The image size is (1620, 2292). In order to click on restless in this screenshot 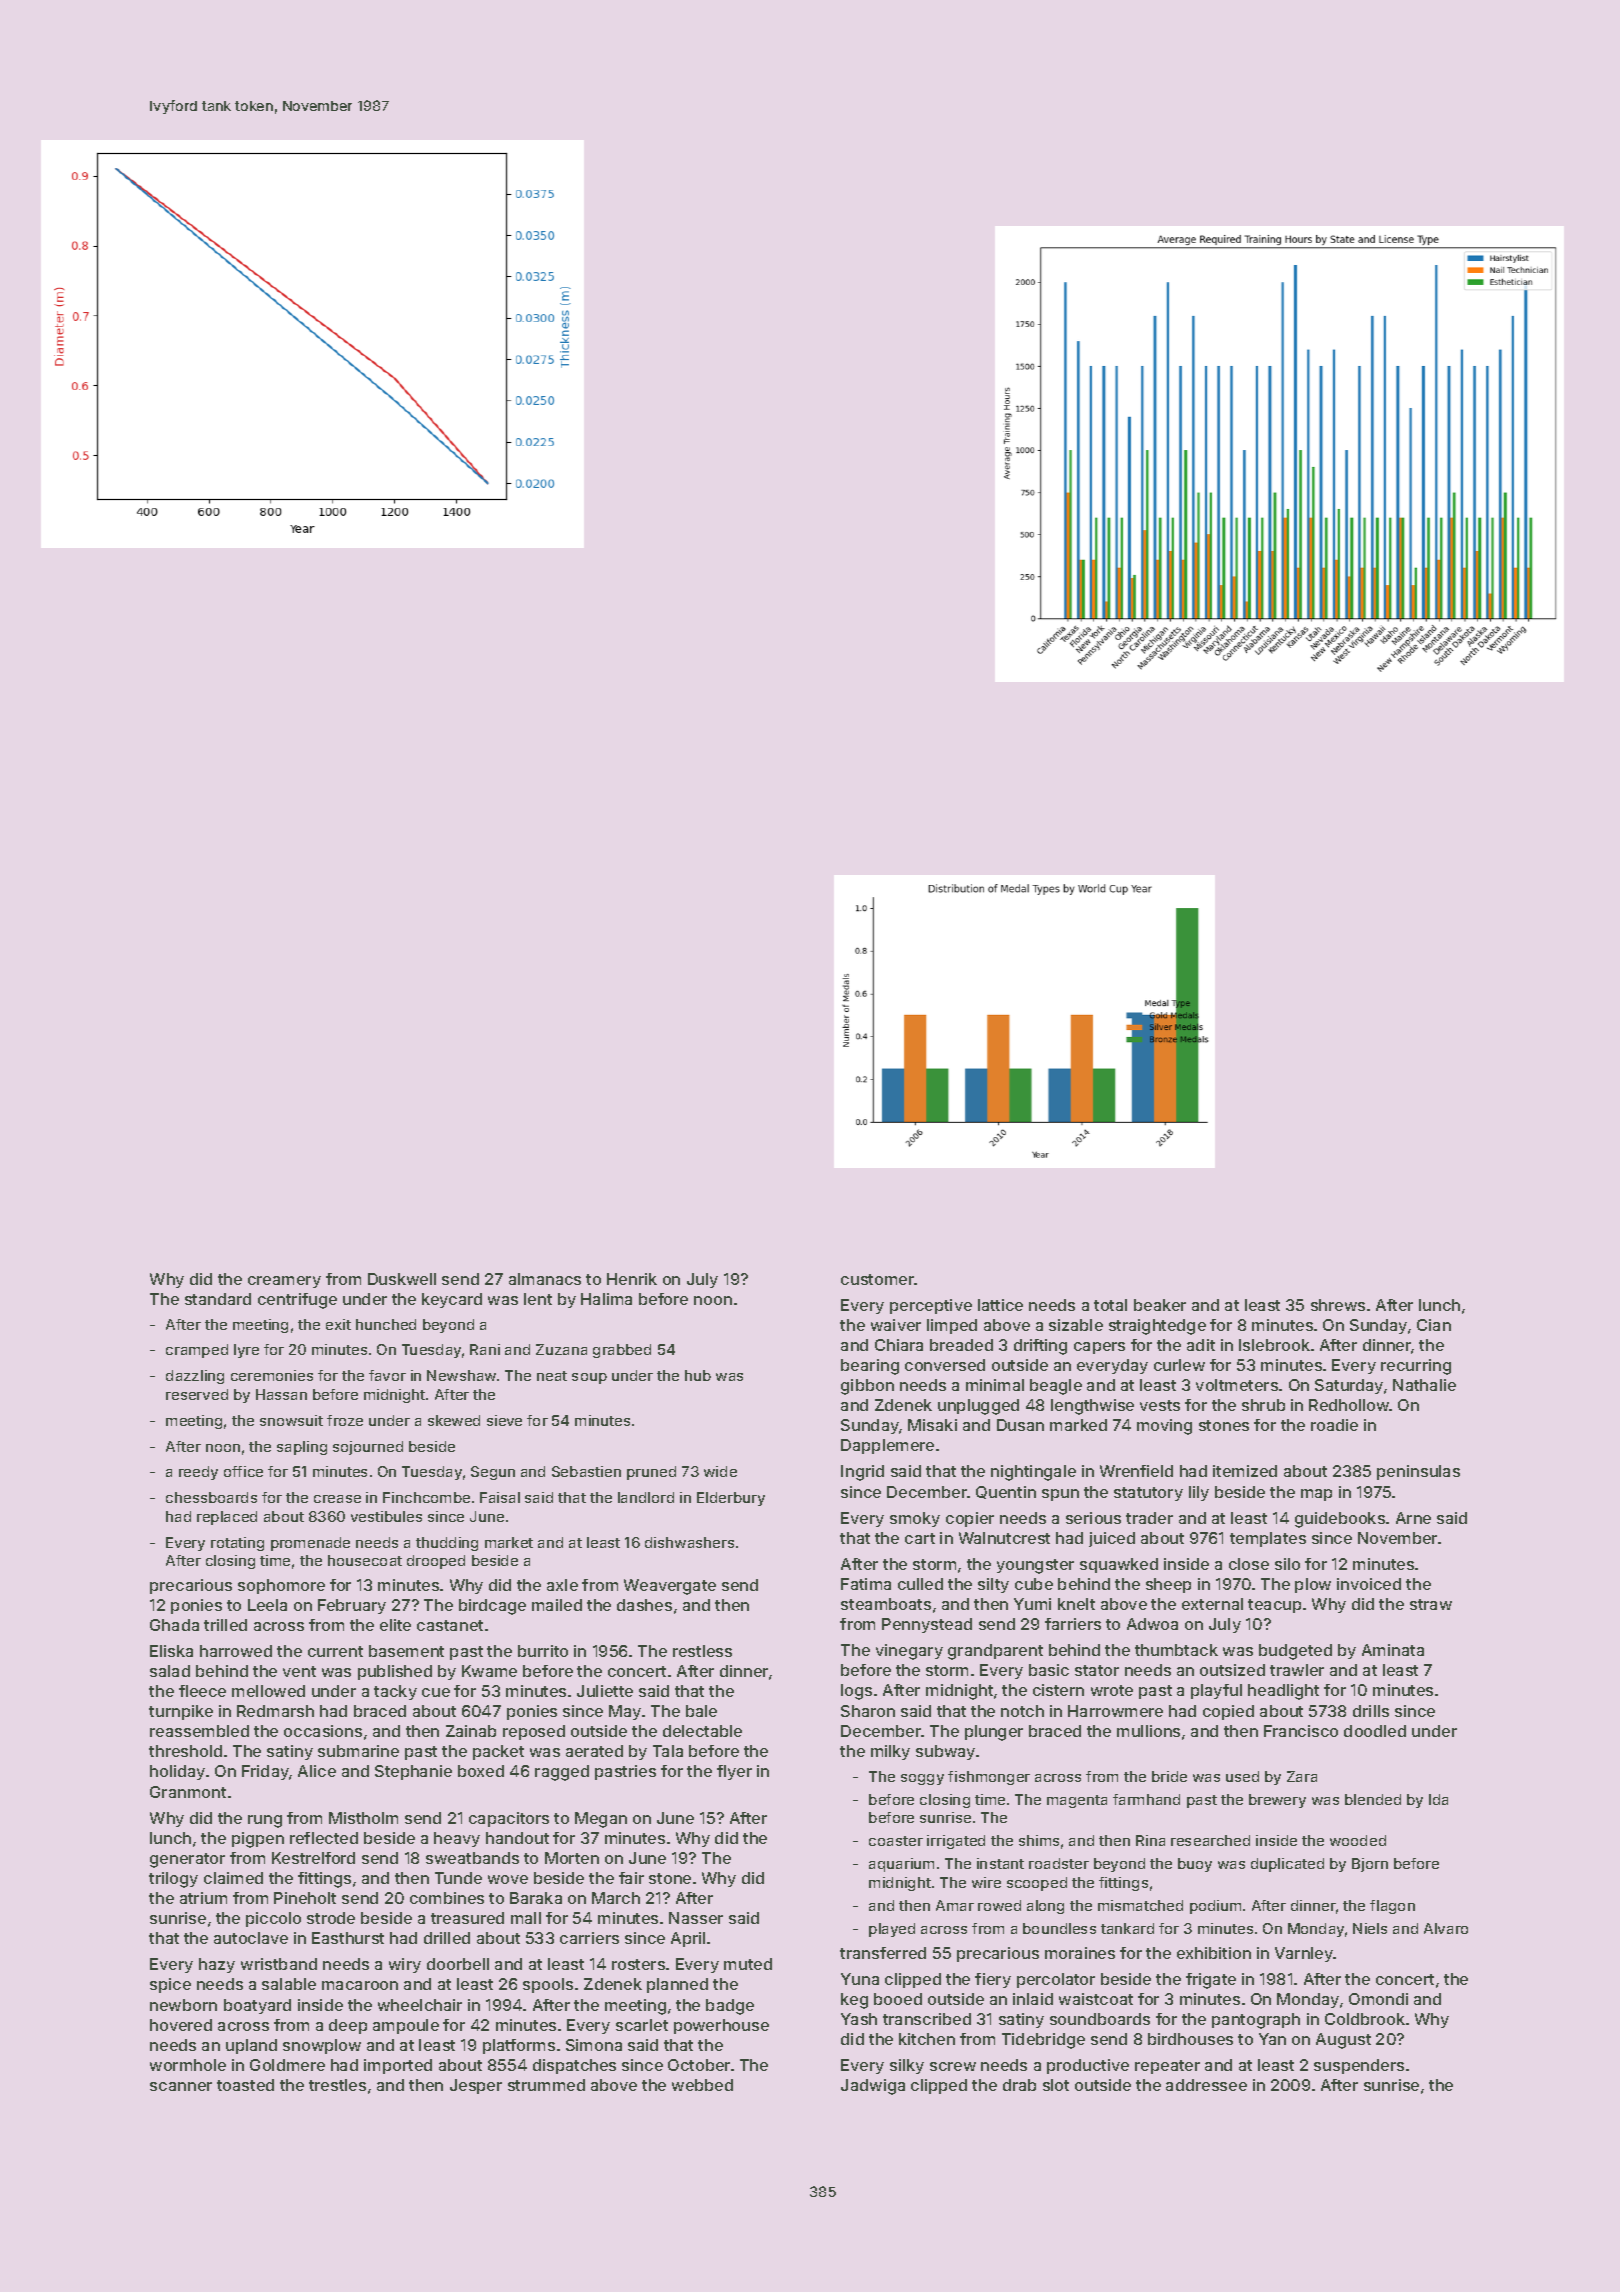, I will do `click(702, 1651)`.
